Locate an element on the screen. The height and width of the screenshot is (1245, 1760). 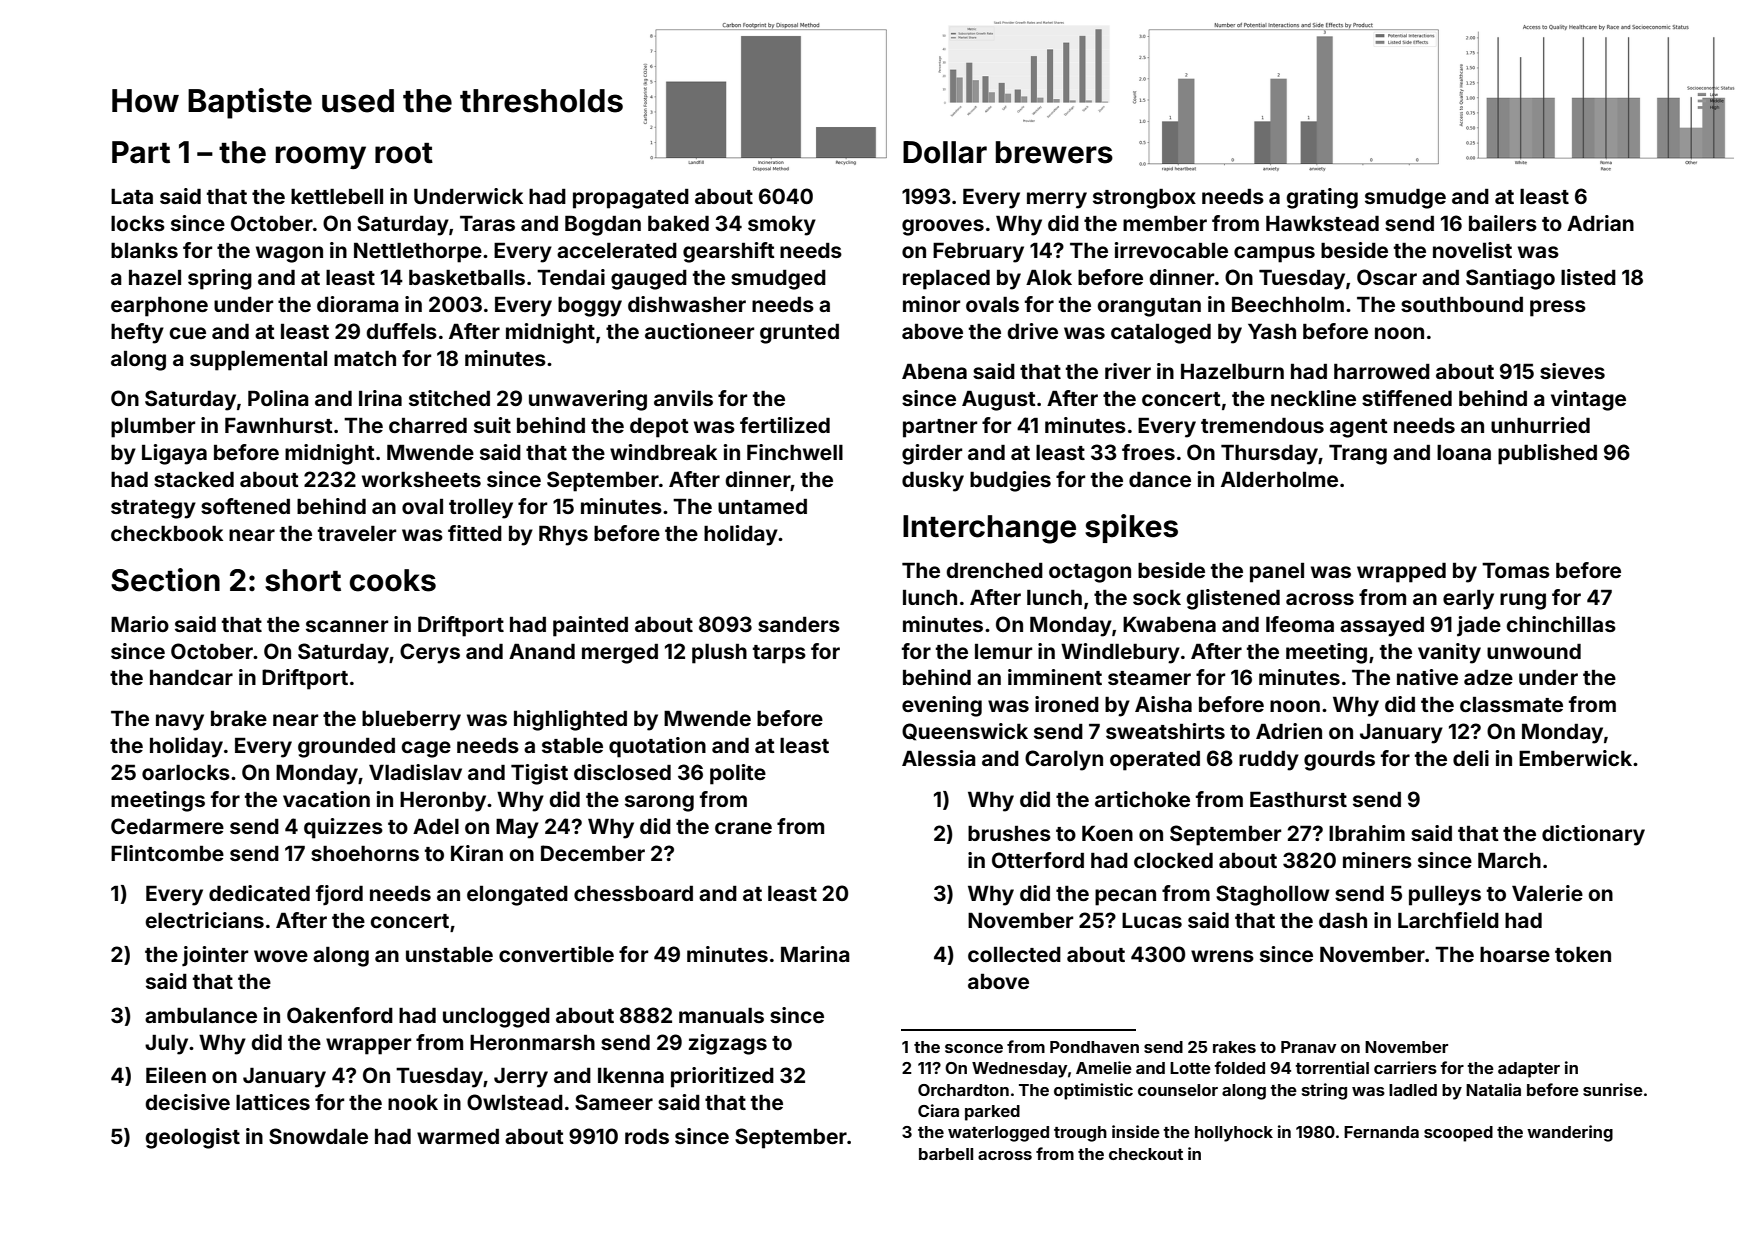
decisive is located at coordinates (188, 1102).
